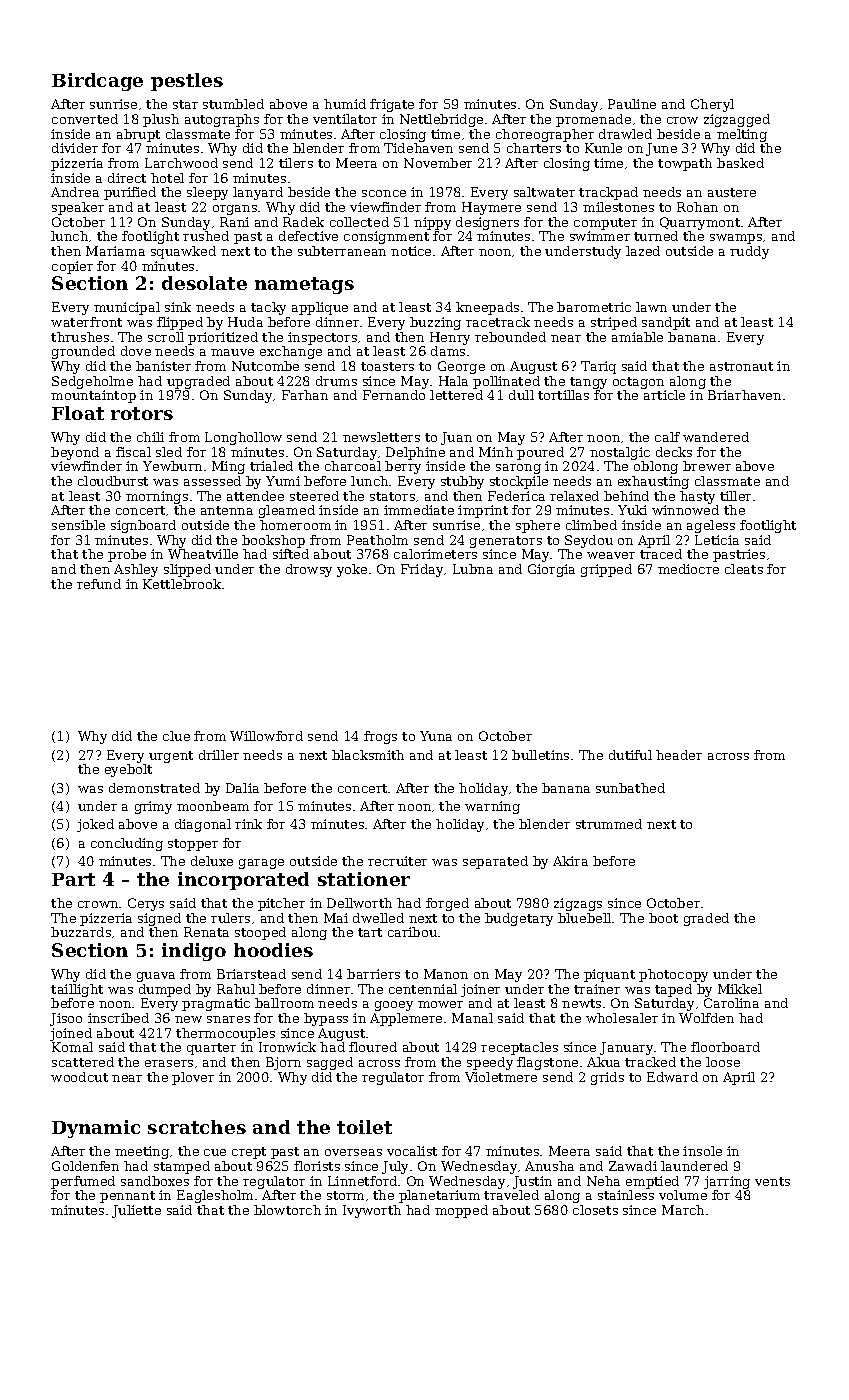 This image has height=1400, width=849. I want to click on vocalist, so click(412, 1151).
